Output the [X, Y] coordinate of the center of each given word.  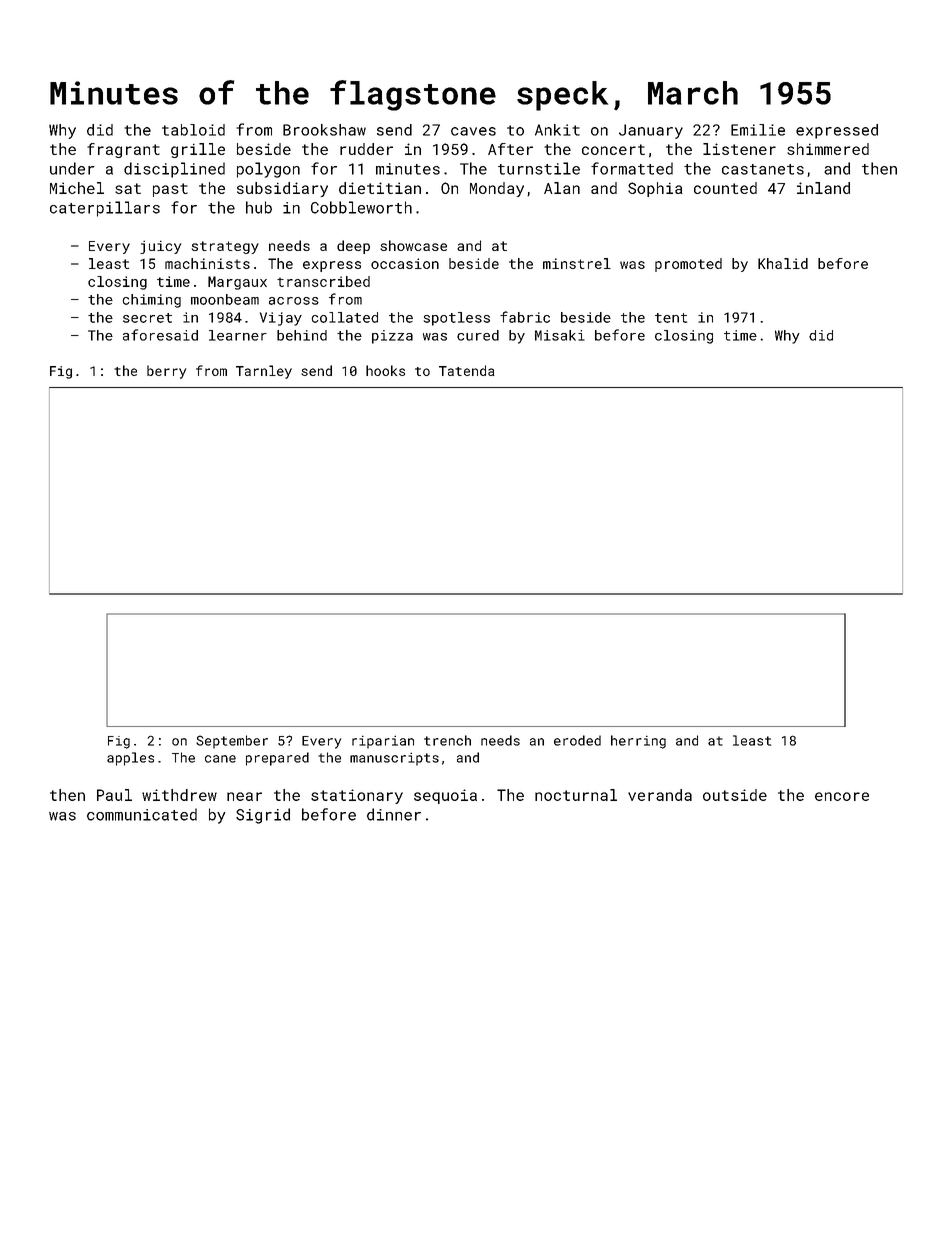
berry [166, 372]
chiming [151, 301]
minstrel [577, 263]
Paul [114, 795]
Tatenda [467, 370]
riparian [383, 742]
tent [671, 318]
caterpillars [105, 209]
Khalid [783, 263]
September [232, 742]
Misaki [560, 335]
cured [478, 335]
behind [302, 335]
